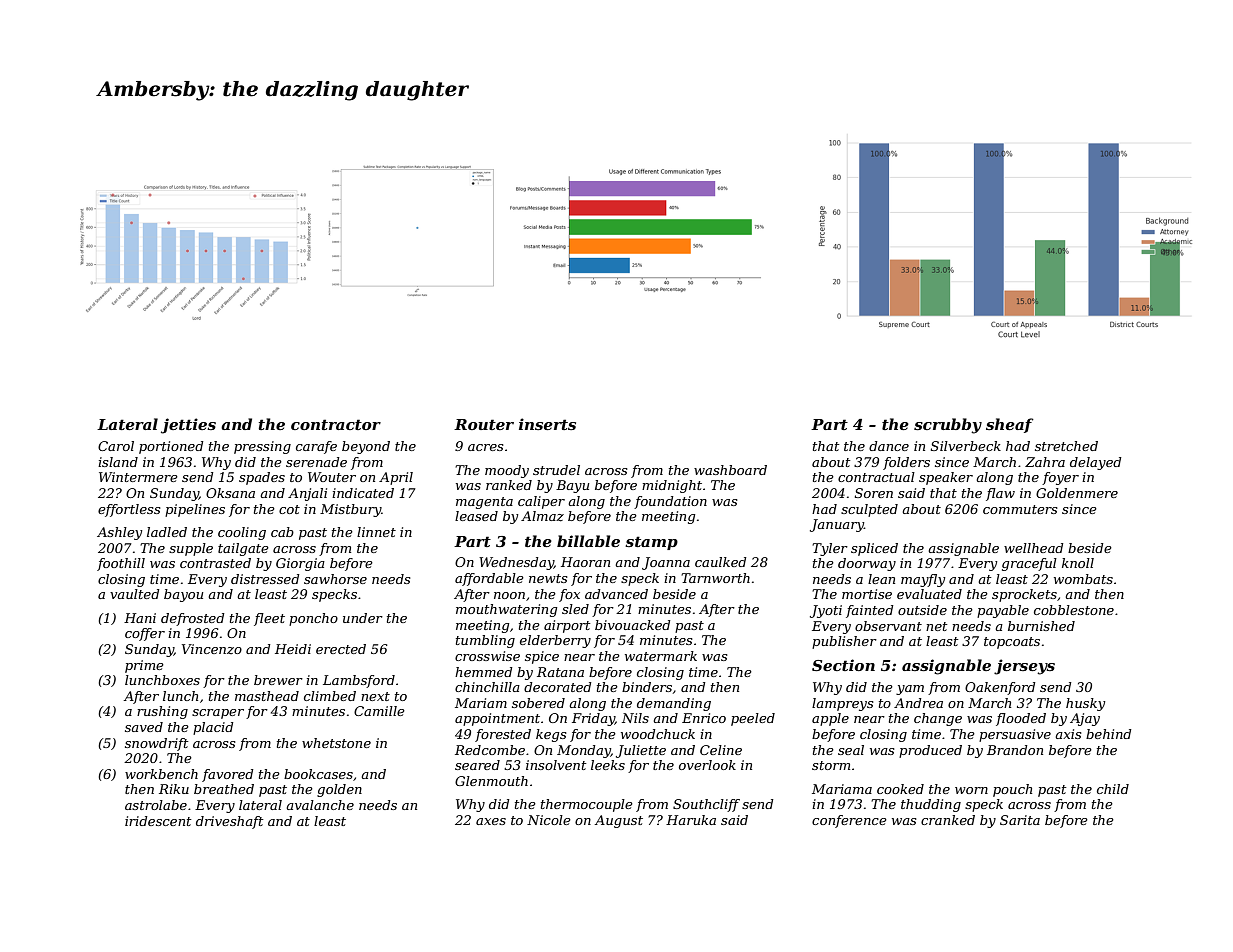 This screenshot has width=1233, height=952. Describe the element at coordinates (616, 594) in the screenshot. I see `advanced` at that location.
